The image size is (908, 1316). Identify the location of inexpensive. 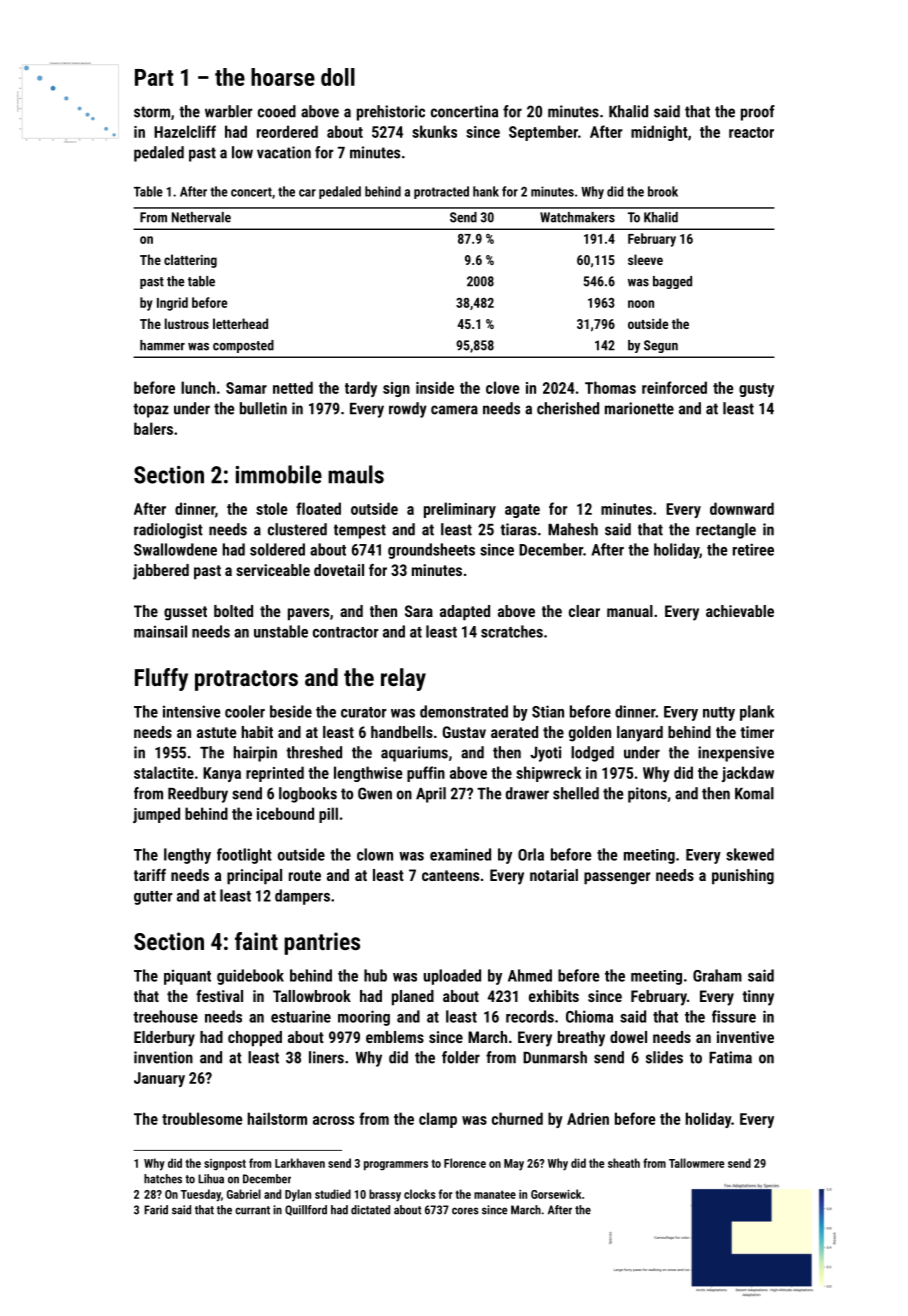
(736, 754).
